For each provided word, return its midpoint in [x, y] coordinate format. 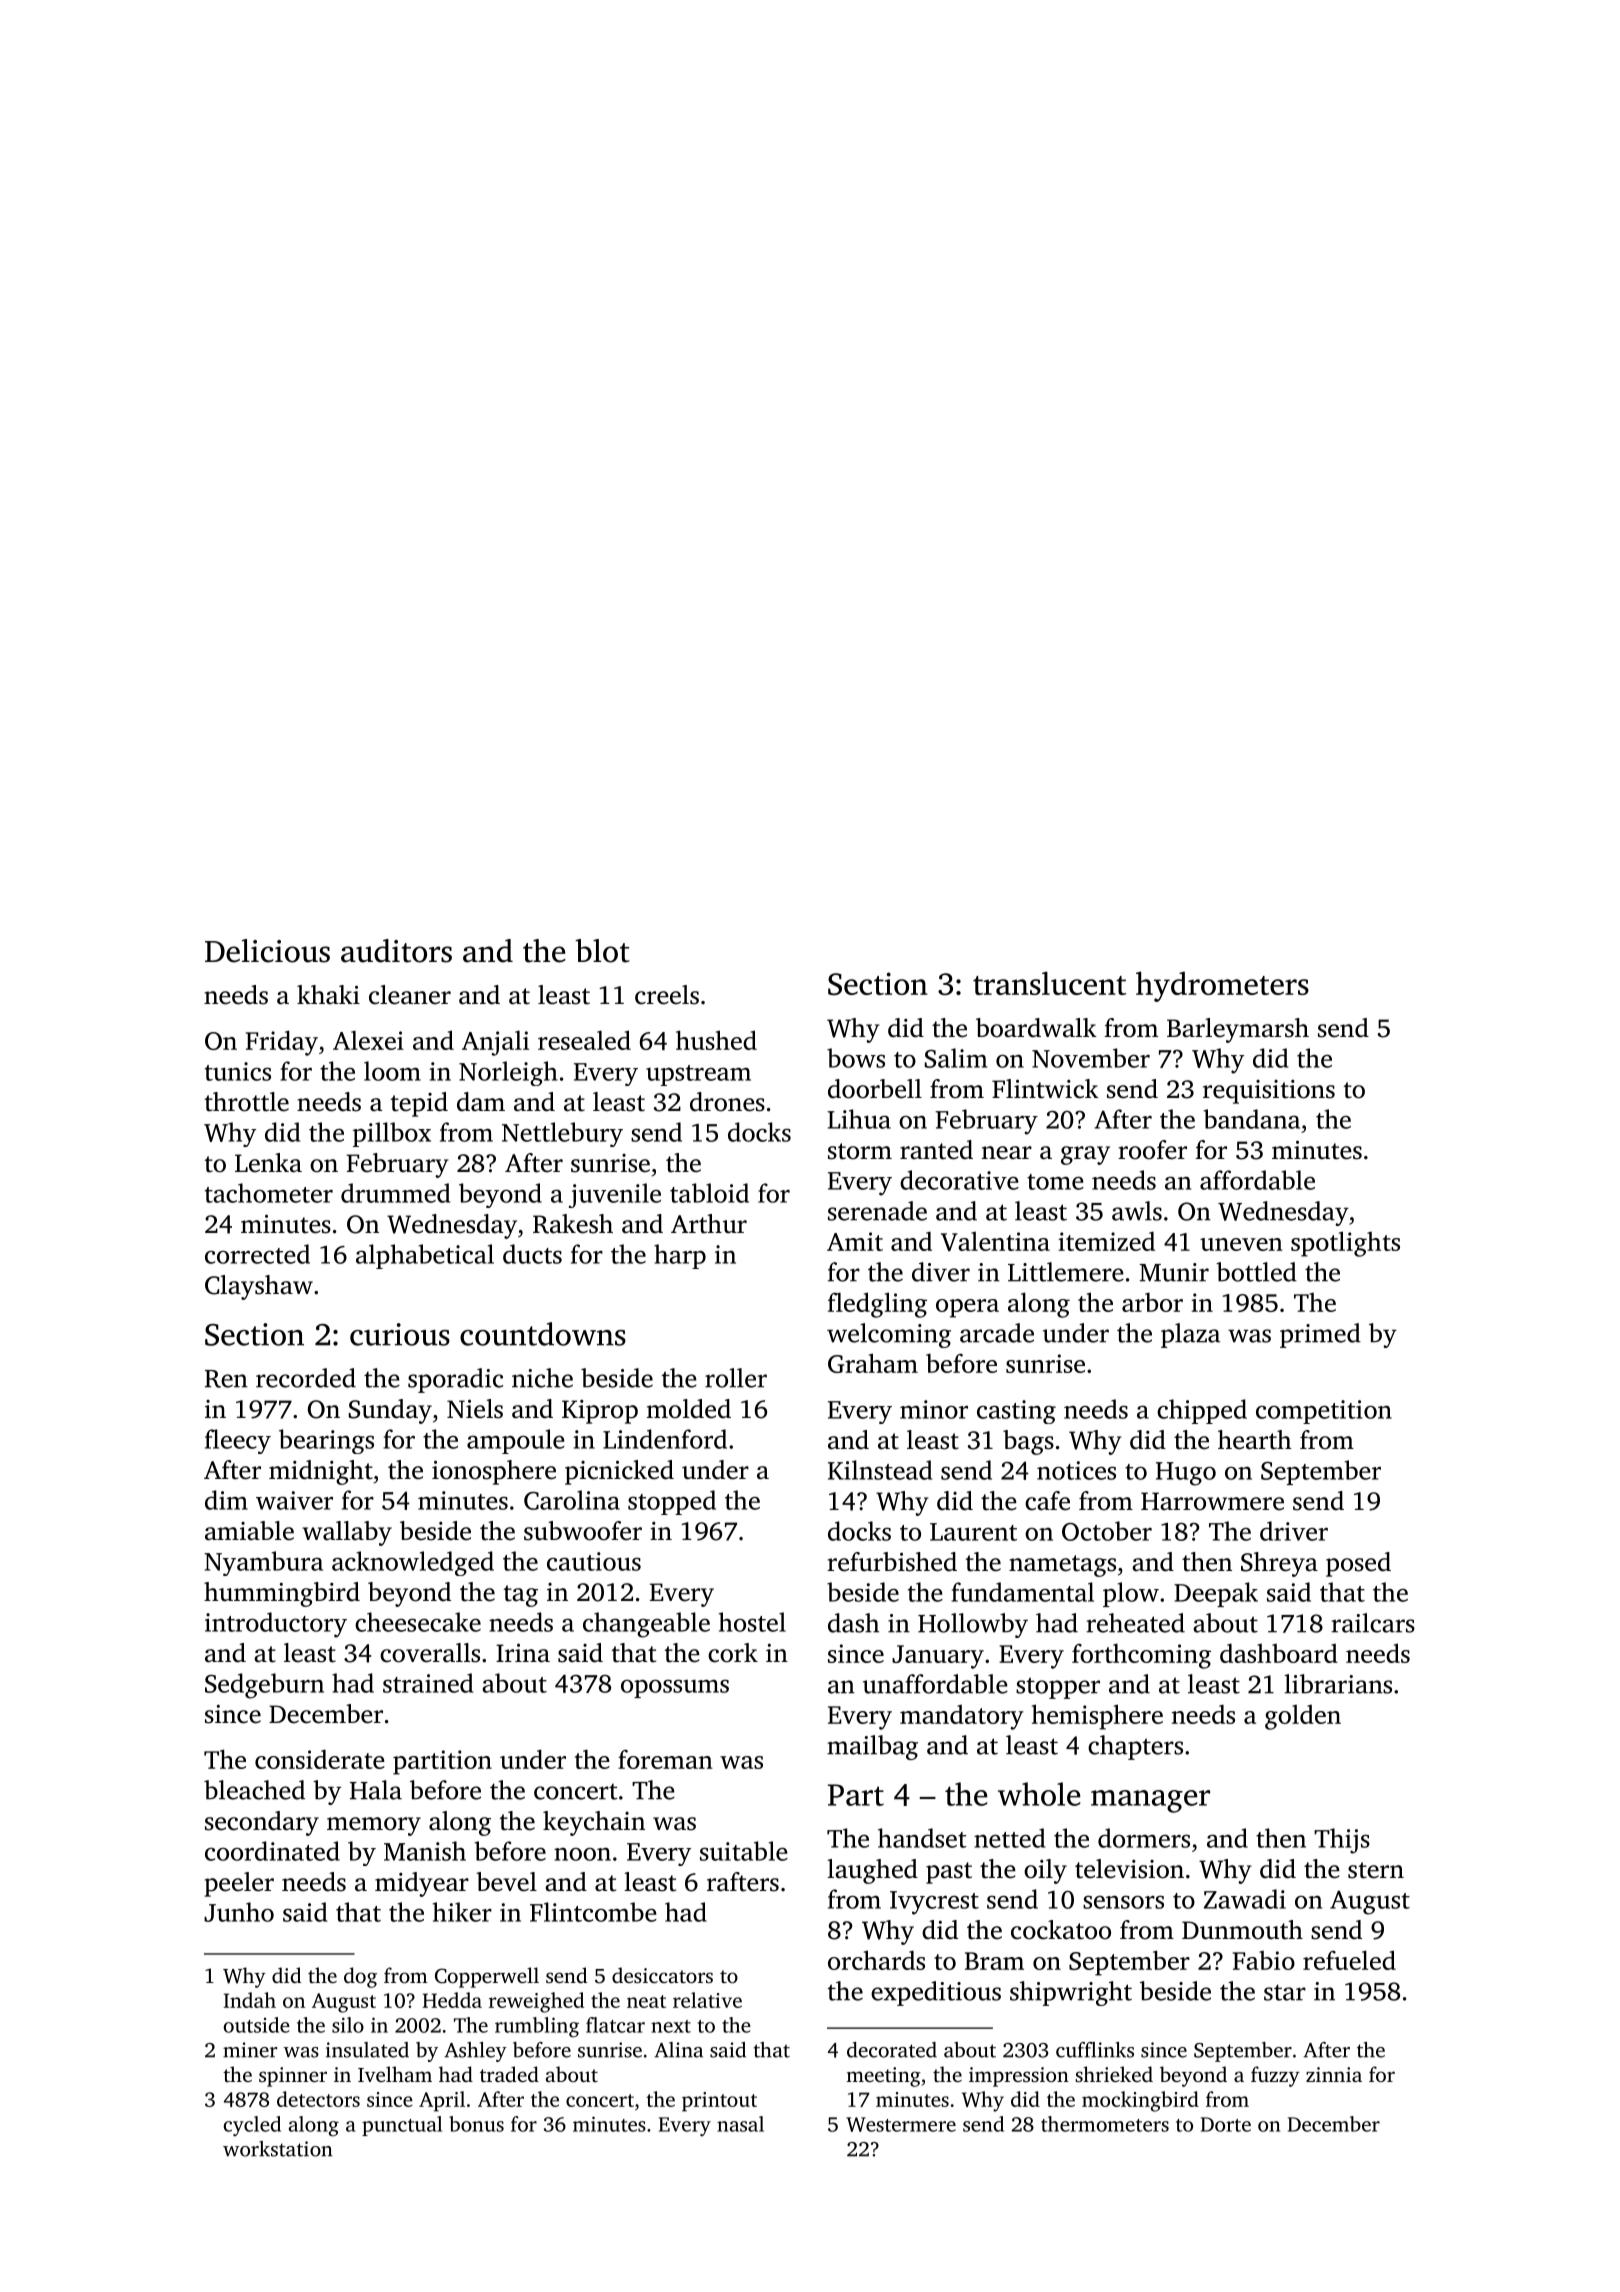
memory [374, 1826]
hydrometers [1222, 986]
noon [582, 1854]
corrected [257, 1254]
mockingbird [1140, 2101]
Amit [855, 1241]
